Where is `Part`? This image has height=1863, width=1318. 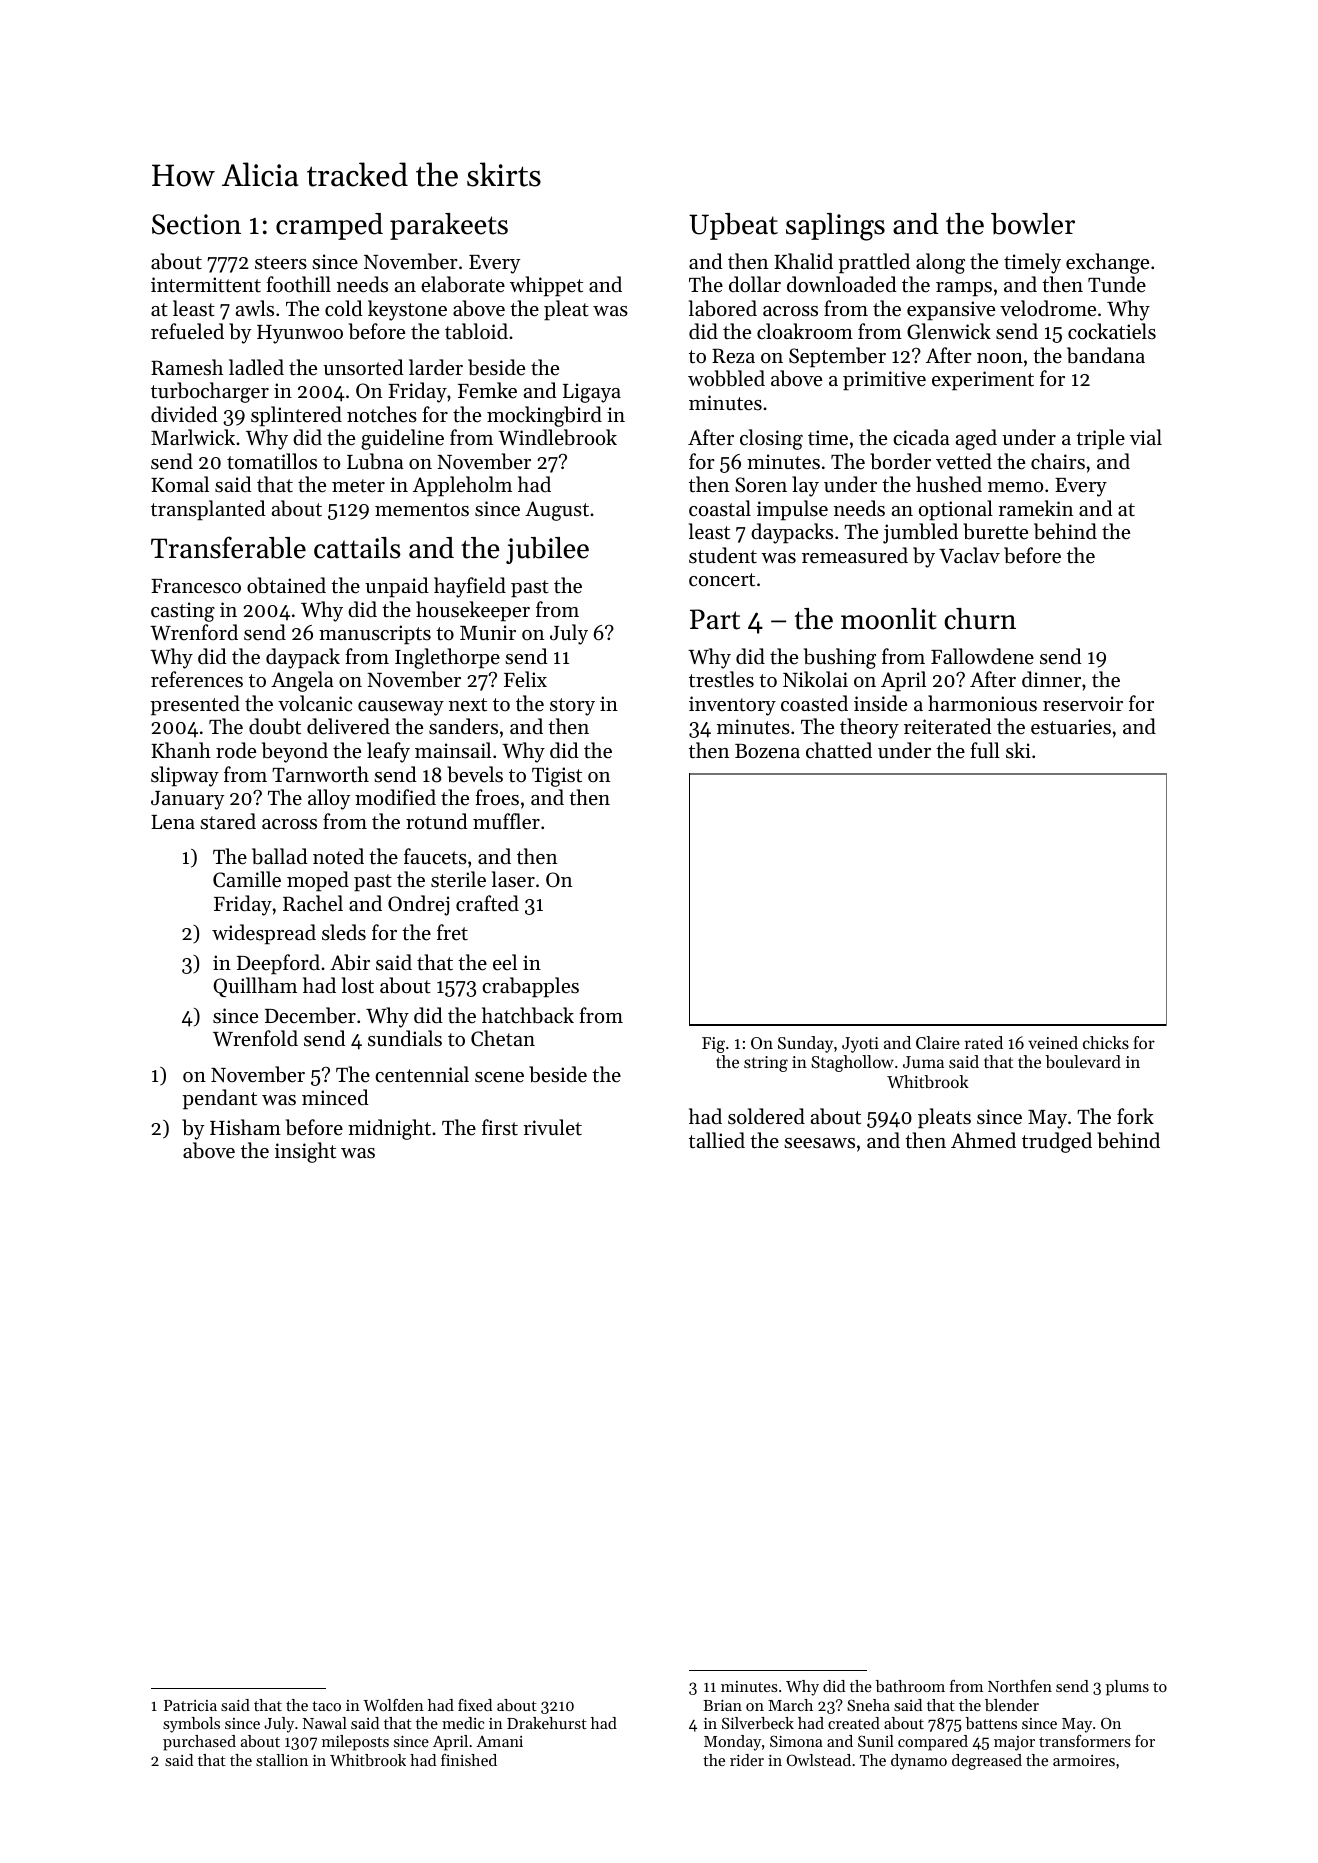 Part is located at coordinates (715, 619).
